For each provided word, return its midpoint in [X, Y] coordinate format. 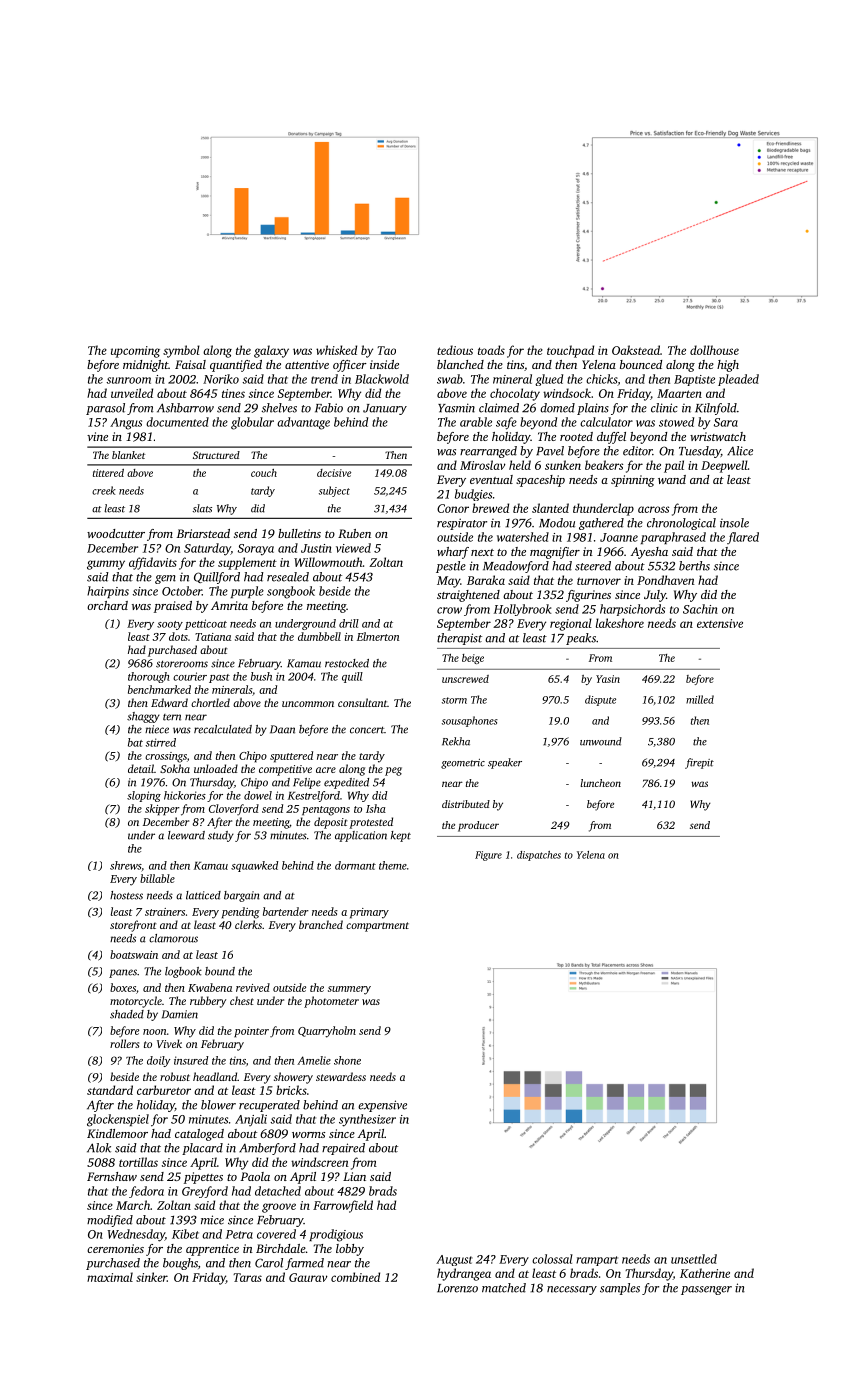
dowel [258, 795]
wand [672, 479]
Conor [453, 508]
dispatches [539, 856]
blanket [128, 455]
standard [110, 1090]
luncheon [601, 783]
